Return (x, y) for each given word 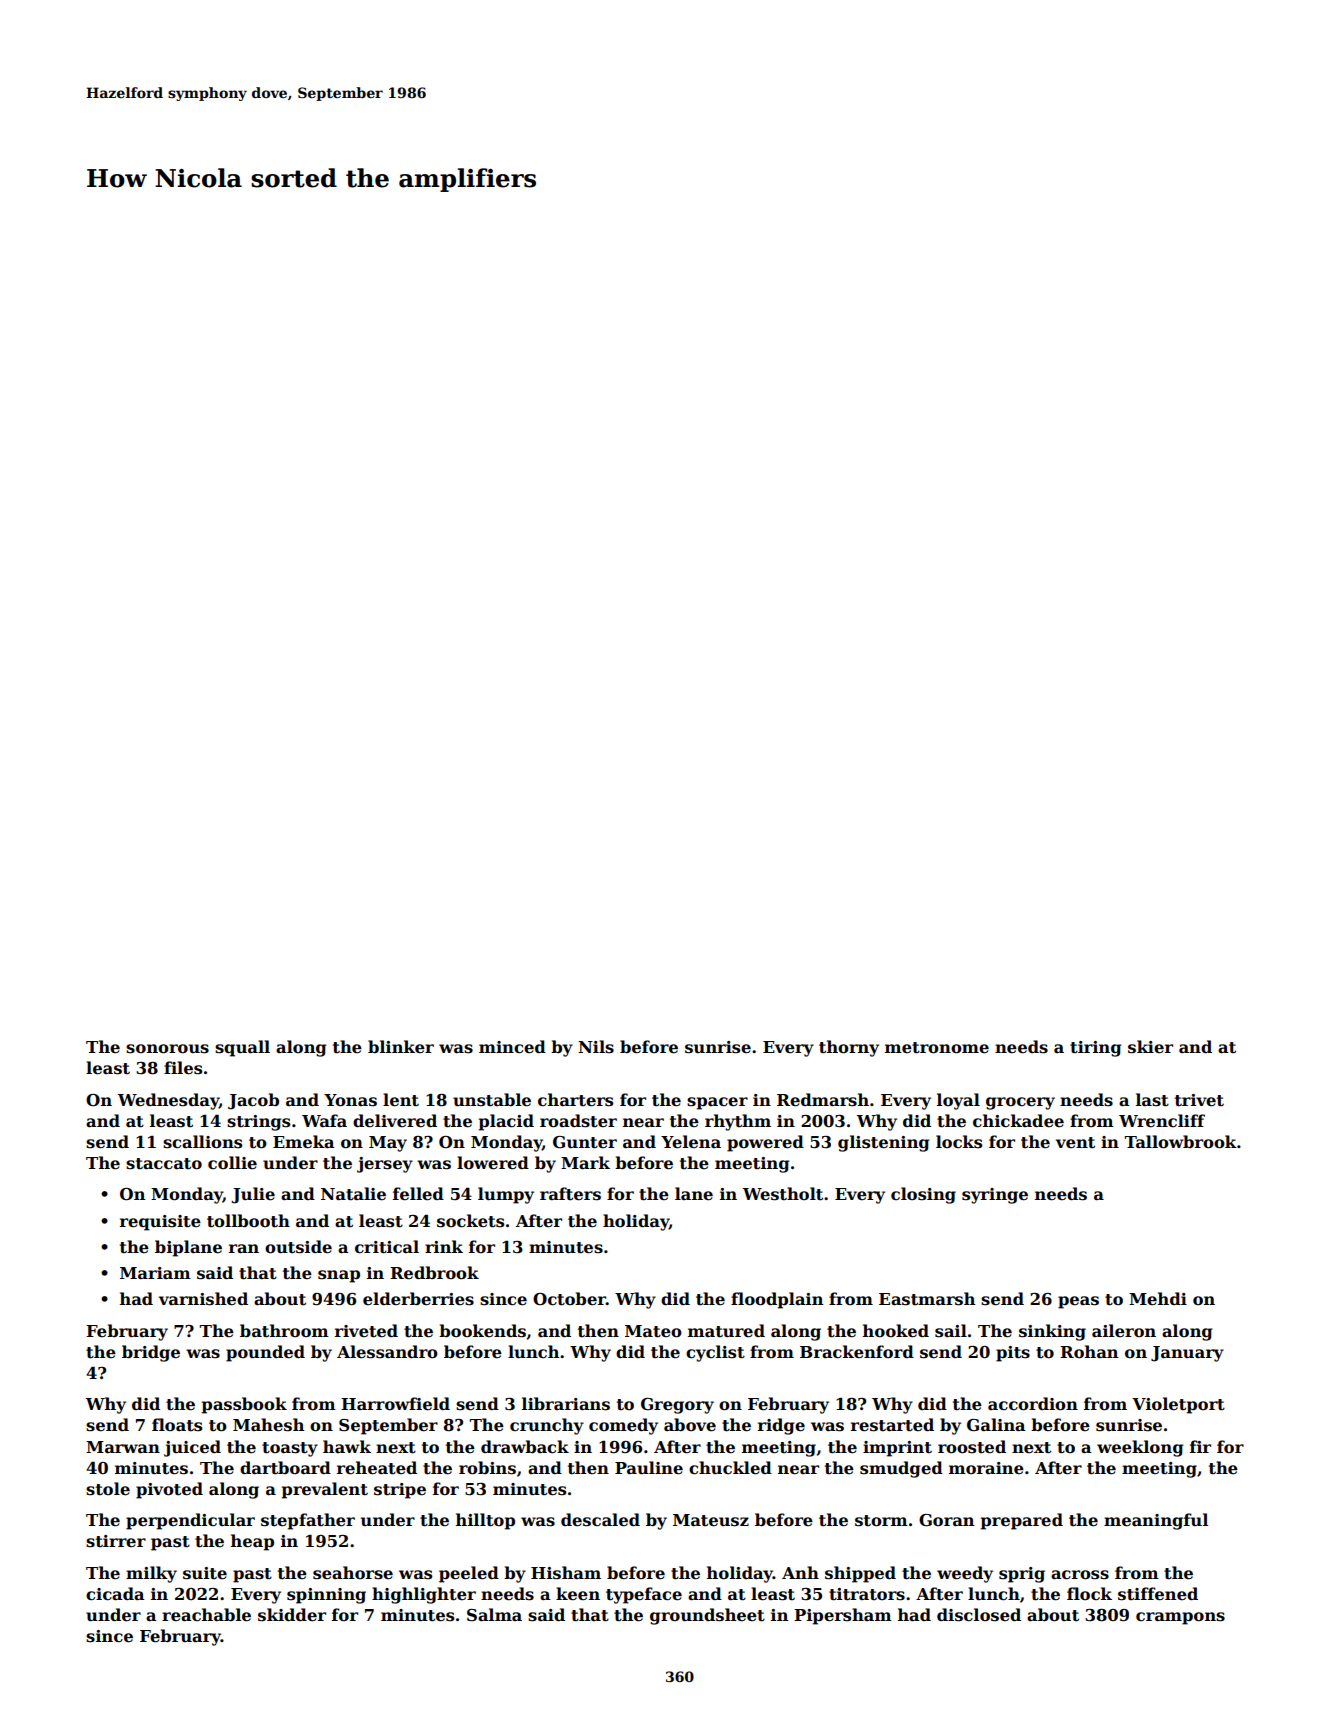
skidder (292, 1615)
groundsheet (707, 1616)
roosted (972, 1447)
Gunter (585, 1142)
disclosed (979, 1615)
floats (177, 1425)
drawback (525, 1447)
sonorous (167, 1049)
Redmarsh (823, 1100)
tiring (1095, 1049)
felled (418, 1194)
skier (1150, 1047)
